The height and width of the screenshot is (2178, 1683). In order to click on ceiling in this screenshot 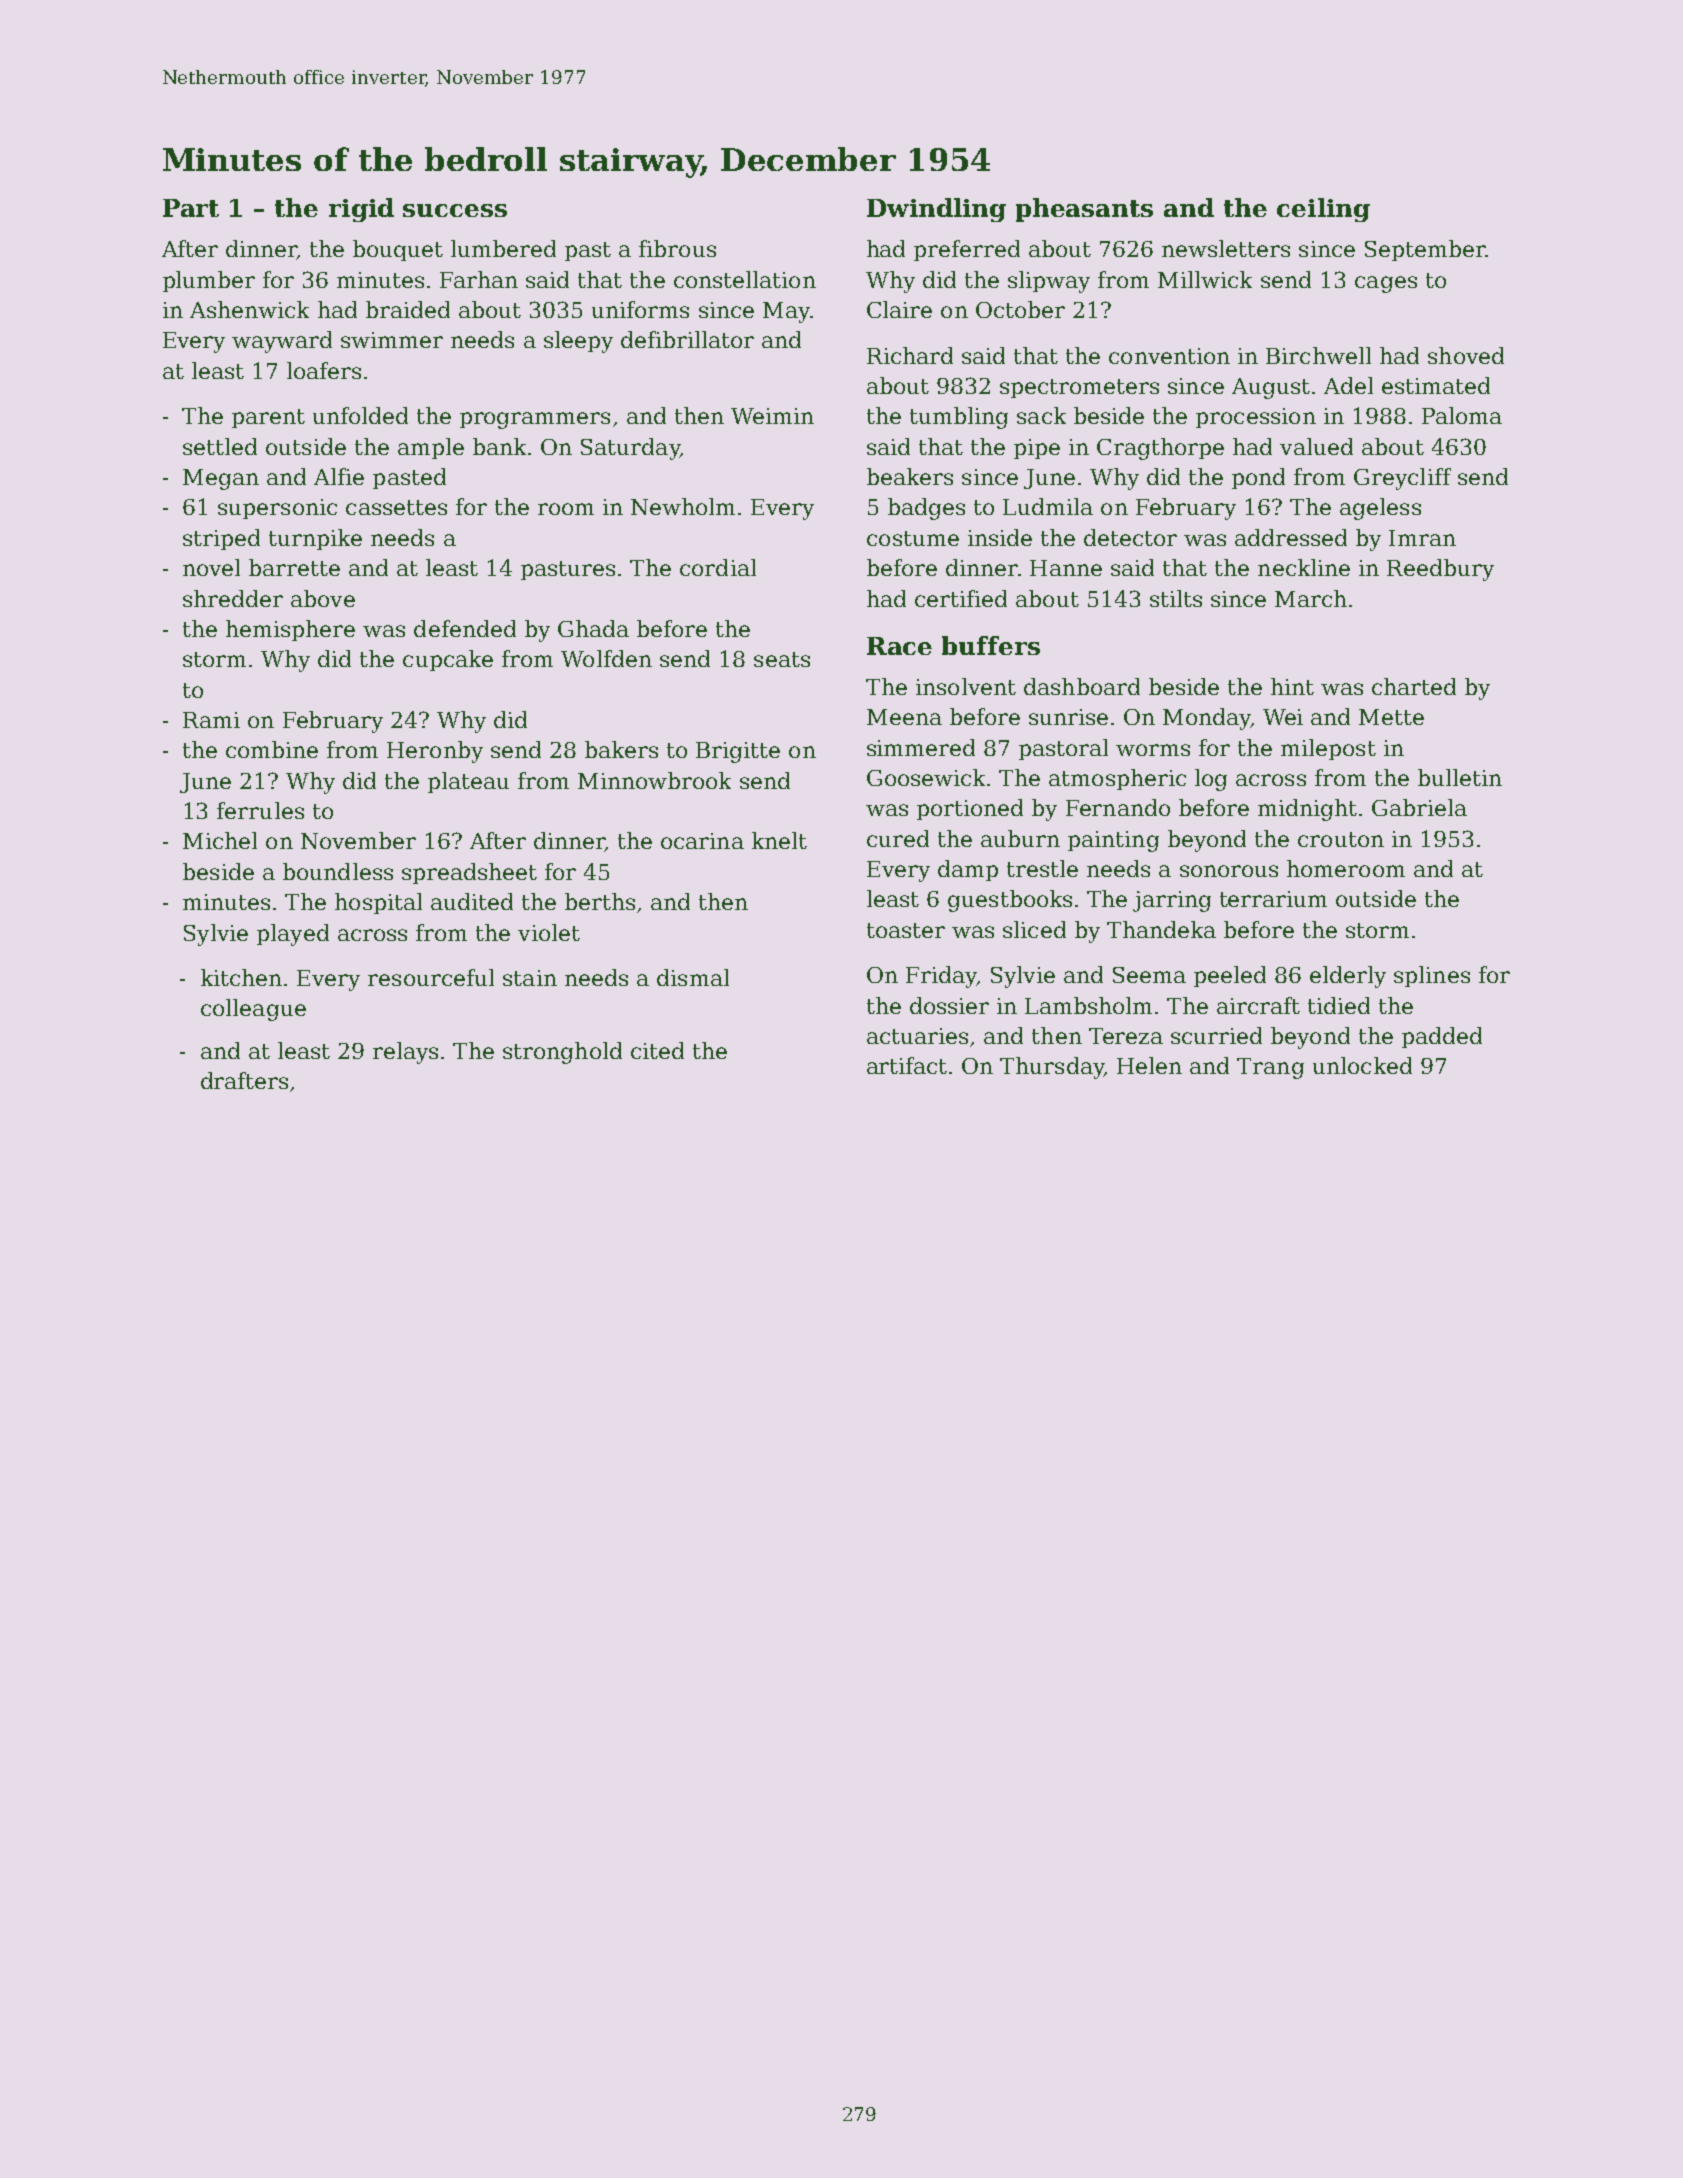, I will do `click(1323, 210)`.
